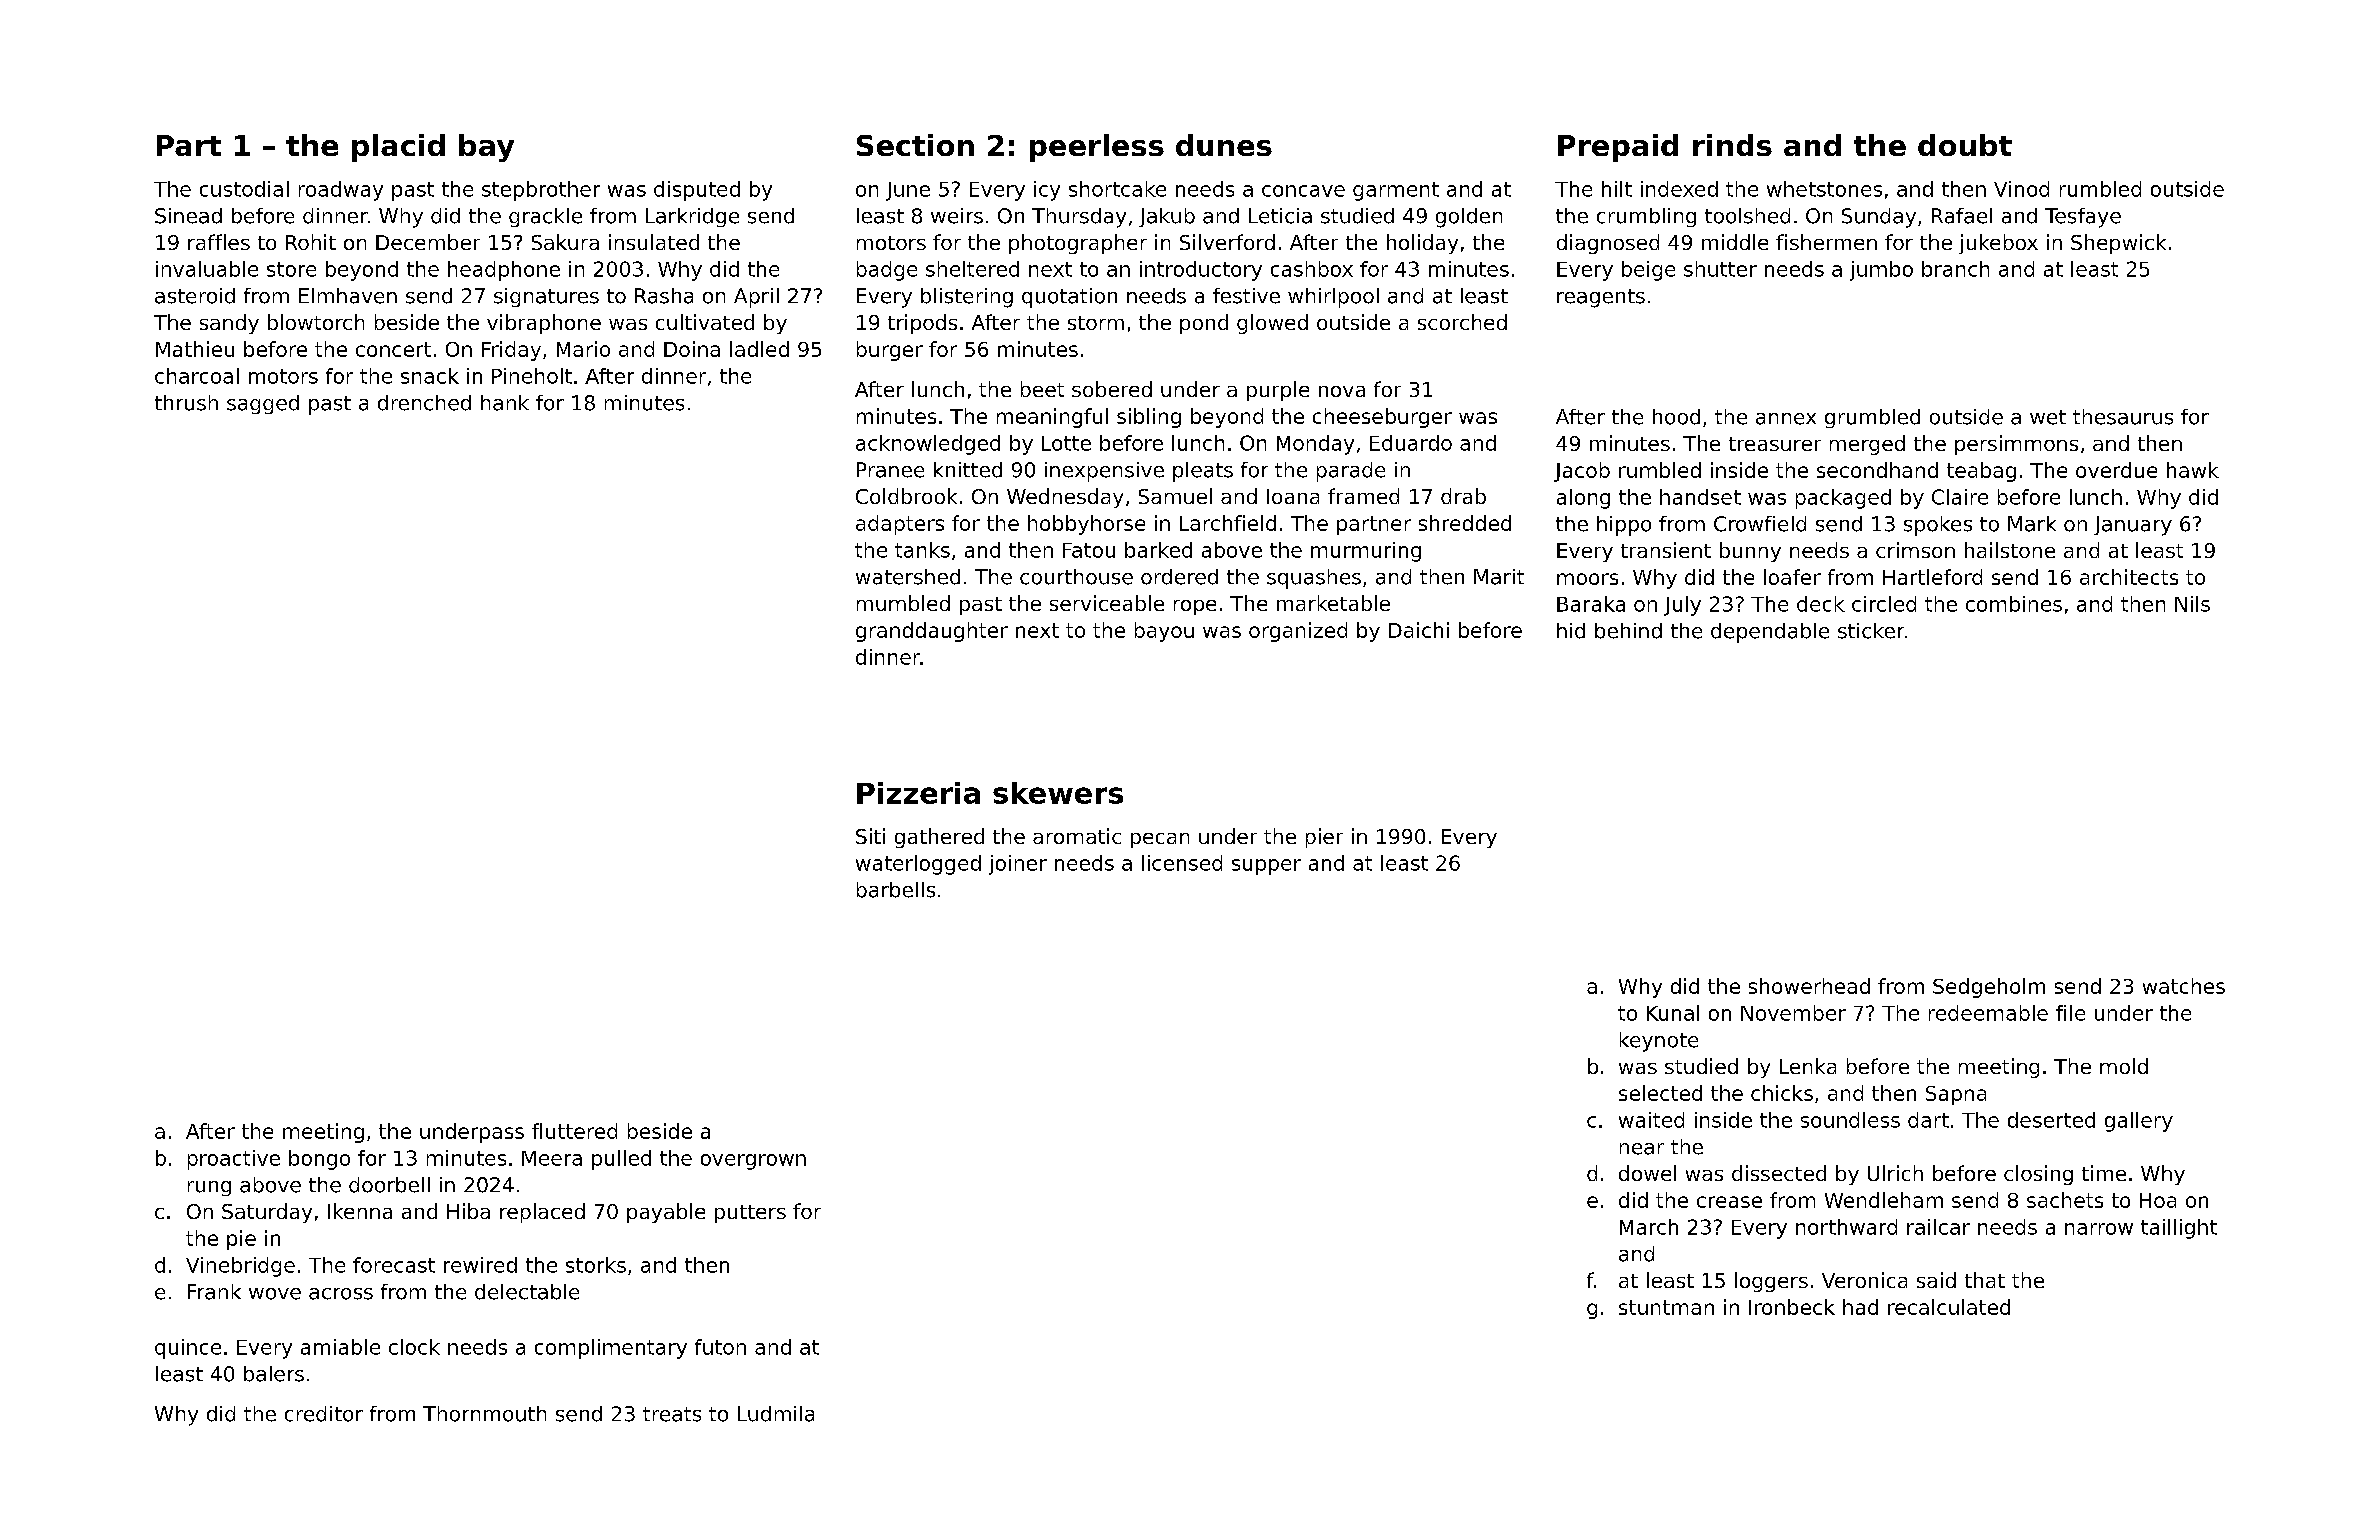 The image size is (2380, 1540). What do you see at coordinates (2099, 1229) in the image?
I see `narrow` at bounding box center [2099, 1229].
